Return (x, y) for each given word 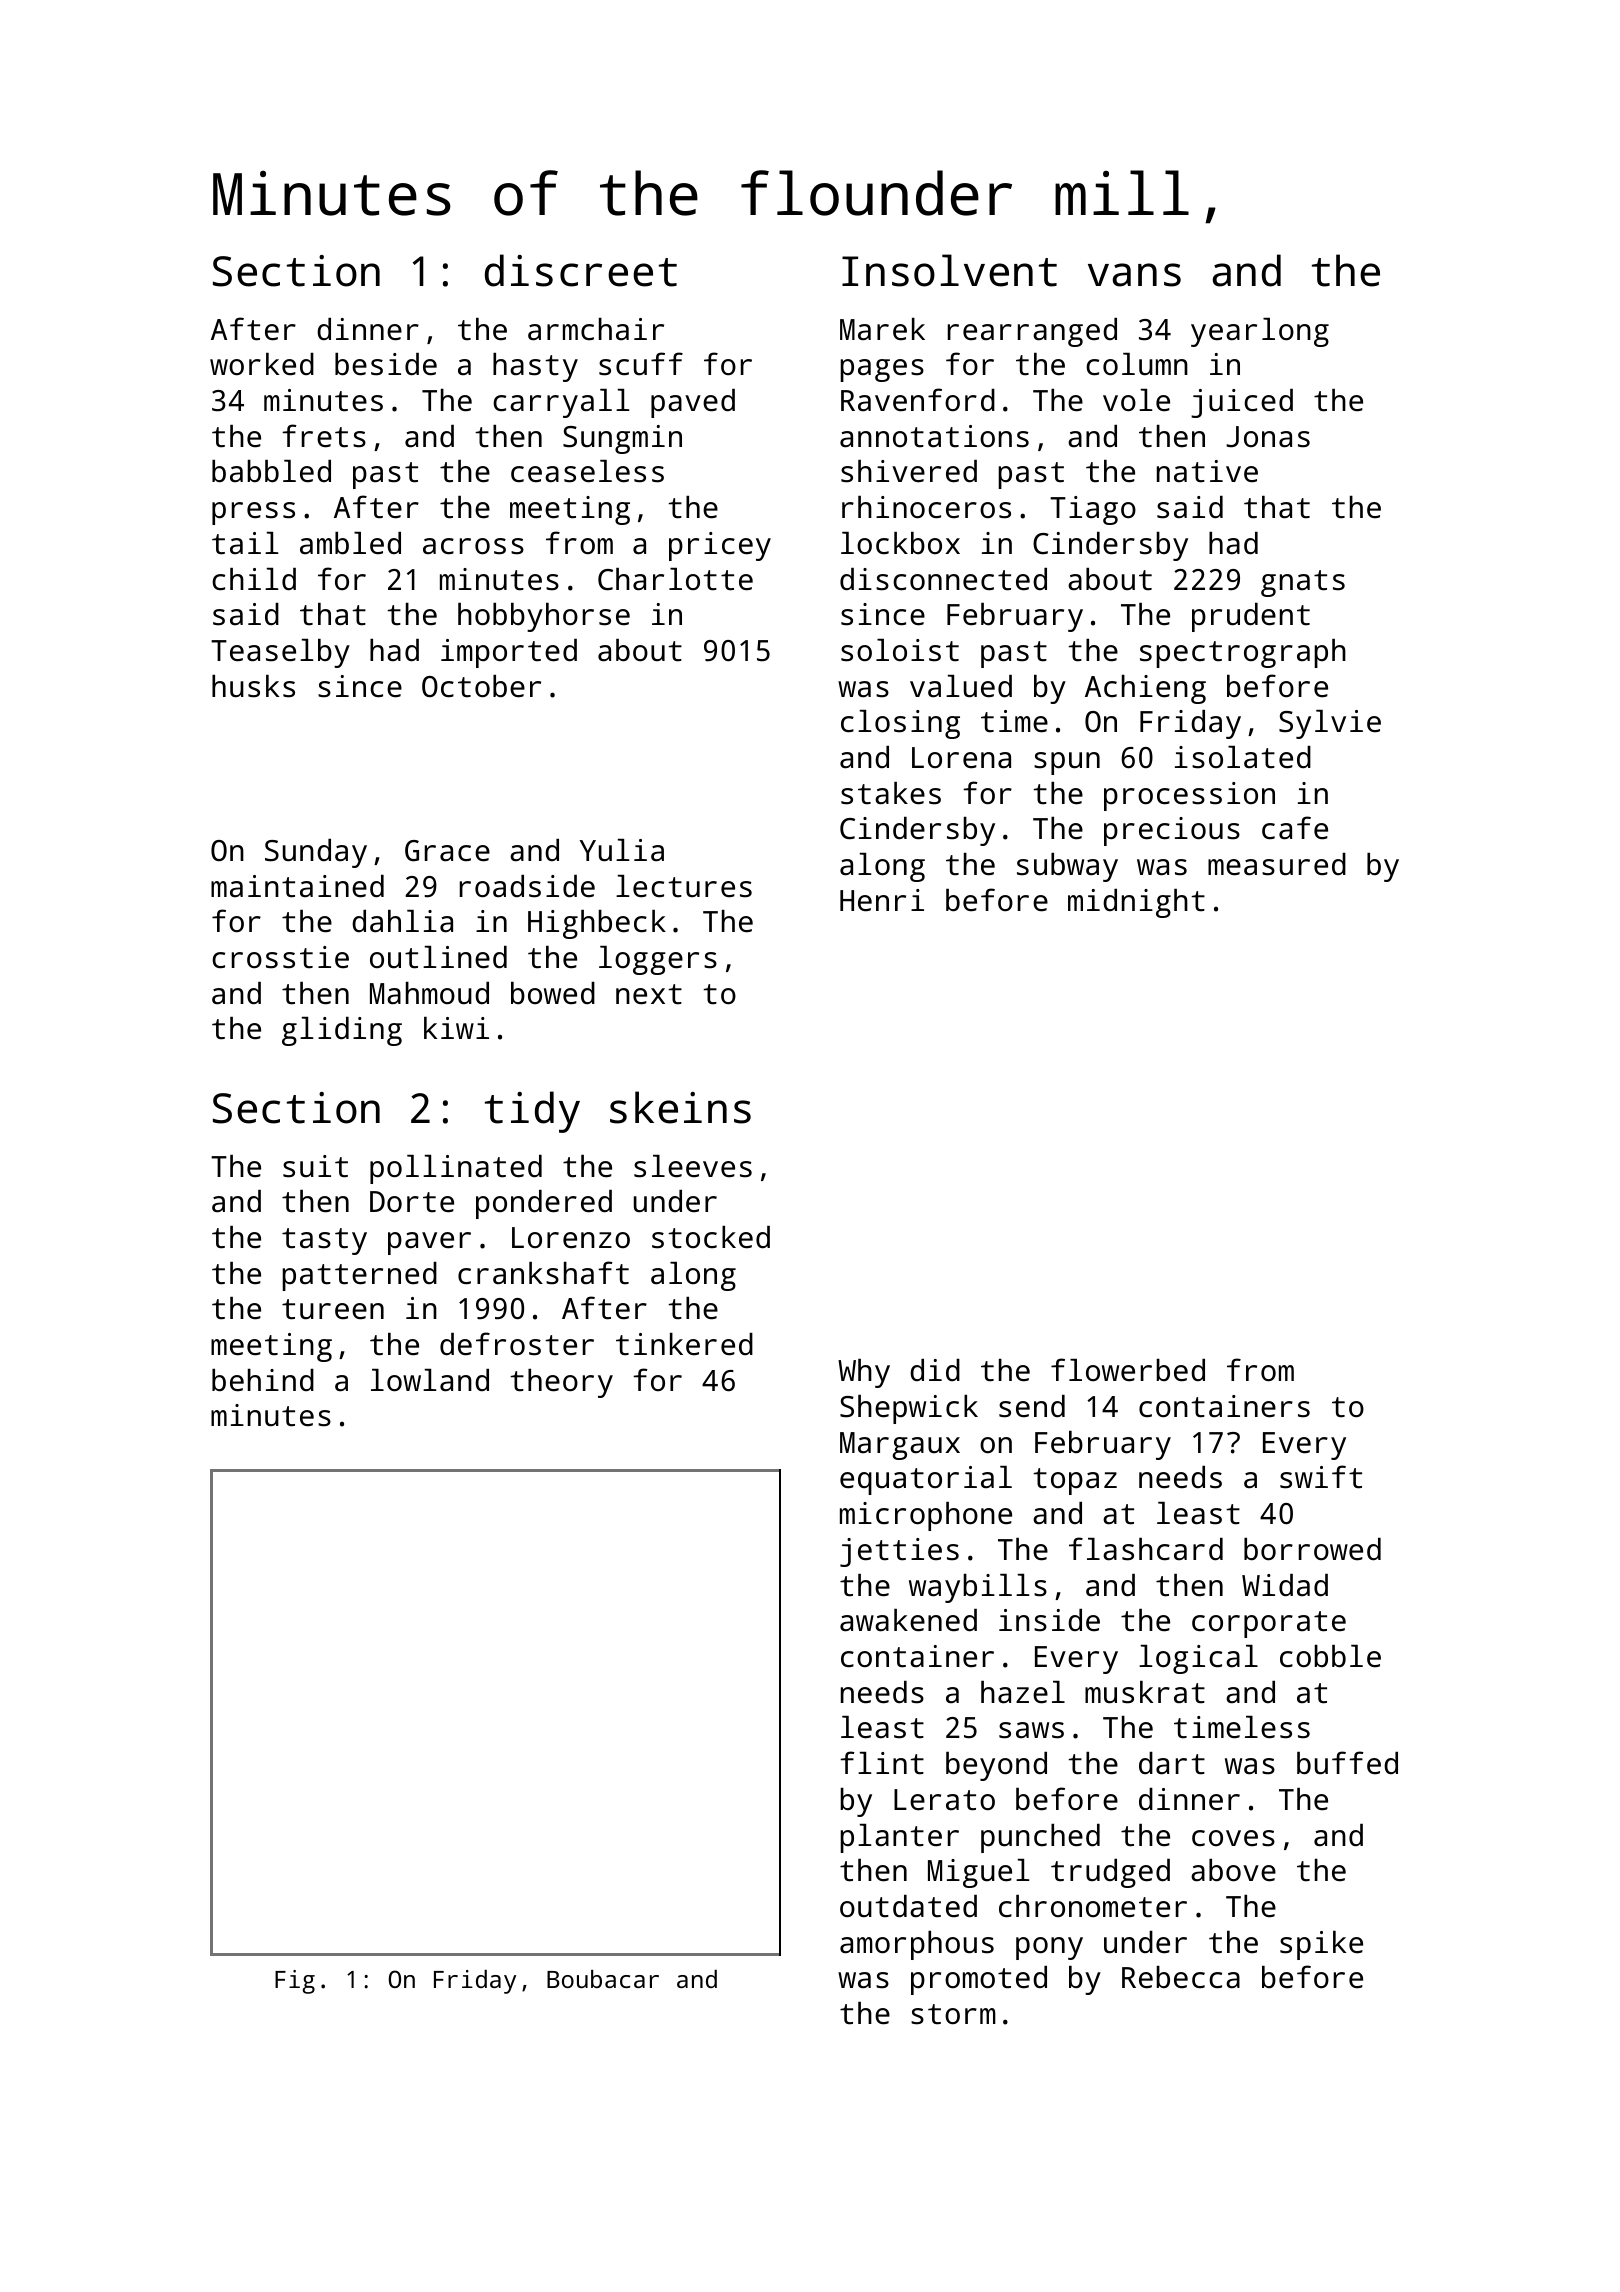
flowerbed (1128, 1370)
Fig (295, 1982)
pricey (720, 546)
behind (263, 1380)
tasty (324, 1241)
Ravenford (918, 400)
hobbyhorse (544, 617)
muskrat (1145, 1692)
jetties (899, 1552)
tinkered (684, 1344)
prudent (1251, 617)
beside (386, 364)
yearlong (1260, 332)
